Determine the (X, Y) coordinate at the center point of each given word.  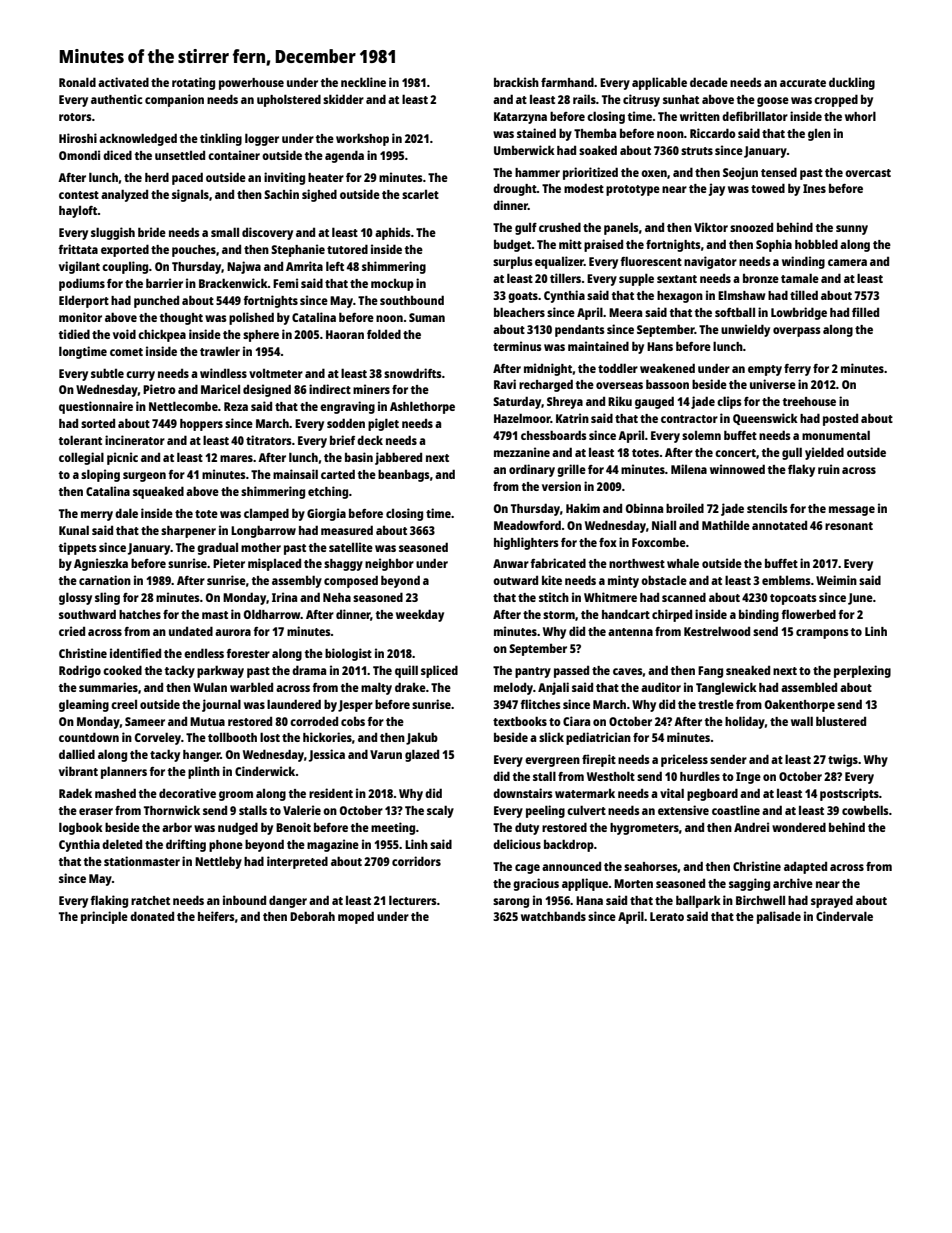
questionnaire (96, 407)
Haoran (345, 334)
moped (356, 917)
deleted (122, 844)
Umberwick (524, 150)
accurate (803, 83)
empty (765, 370)
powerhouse (251, 84)
